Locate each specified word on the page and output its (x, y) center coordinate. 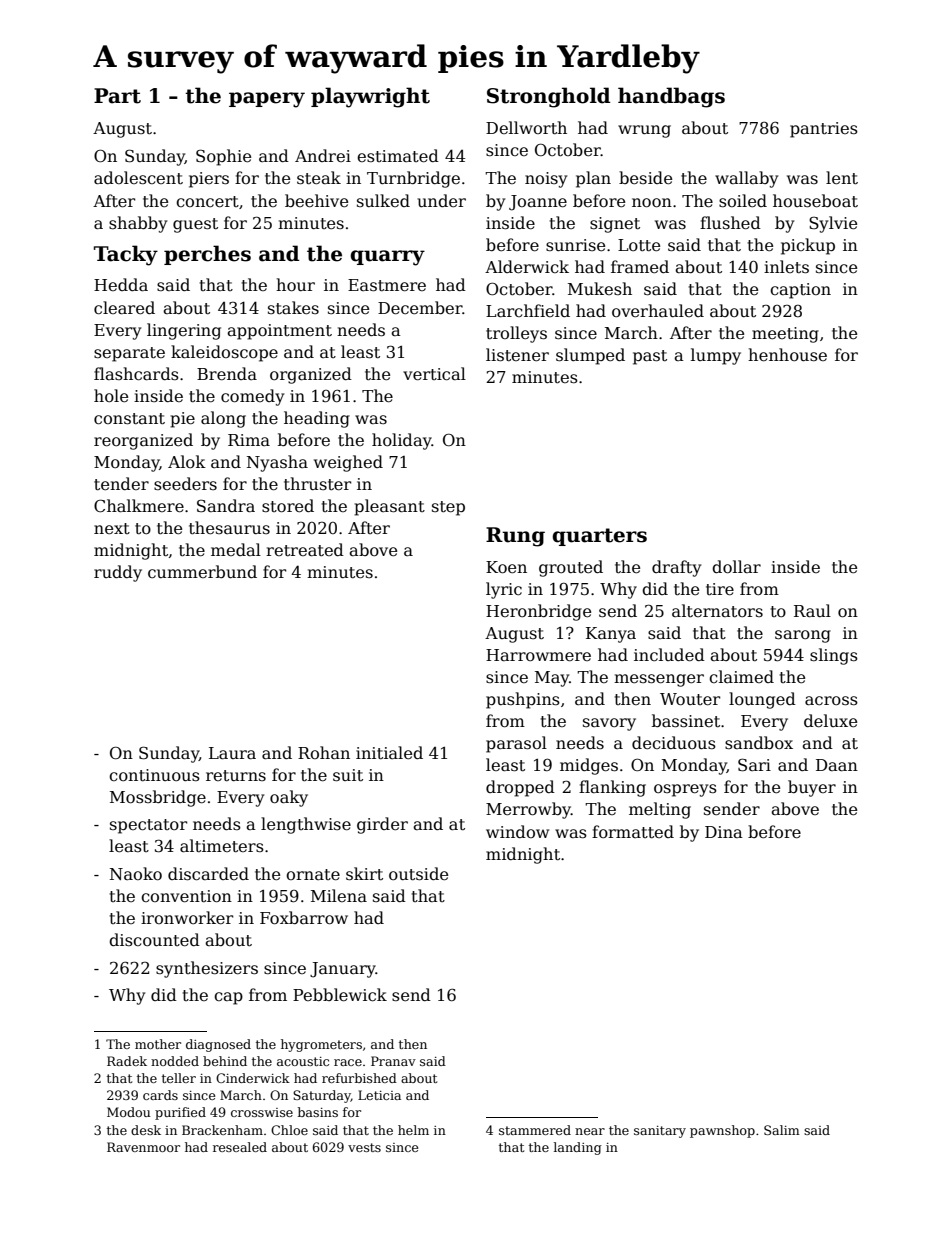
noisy (546, 180)
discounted (154, 940)
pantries (824, 130)
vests (364, 1147)
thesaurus (229, 528)
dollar (736, 566)
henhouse (787, 355)
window (517, 831)
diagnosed (218, 1045)
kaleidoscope (224, 353)
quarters (599, 537)
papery (267, 100)
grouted (571, 568)
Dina (724, 832)
